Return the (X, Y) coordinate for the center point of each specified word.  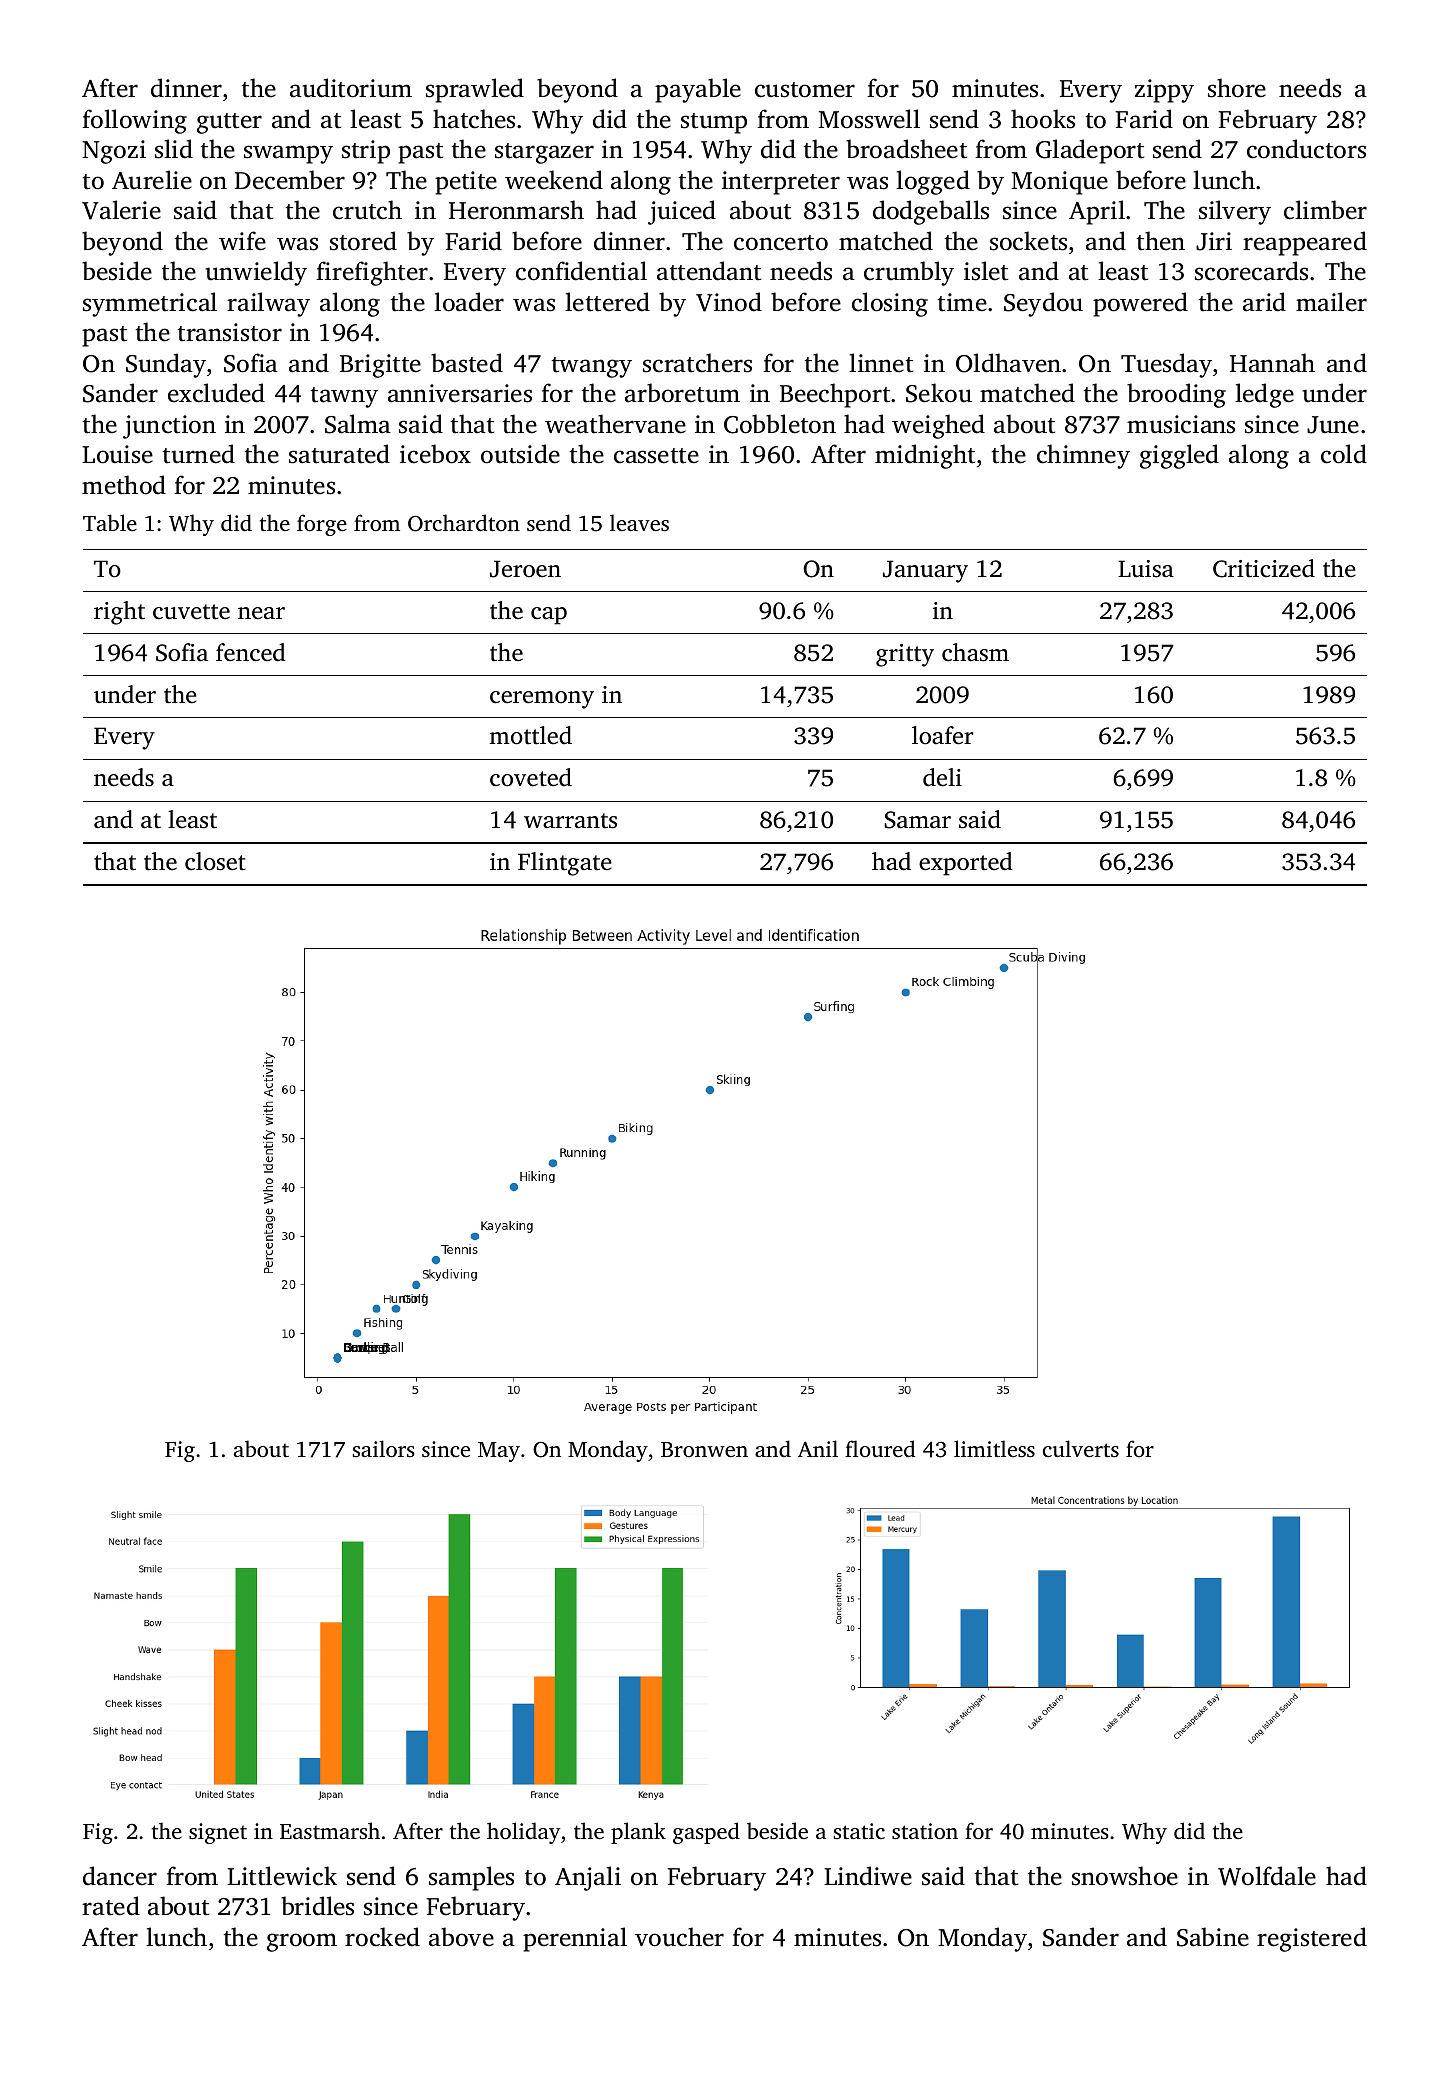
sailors (384, 1448)
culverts (1081, 1448)
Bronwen (704, 1449)
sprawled (475, 90)
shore (1237, 88)
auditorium (351, 88)
